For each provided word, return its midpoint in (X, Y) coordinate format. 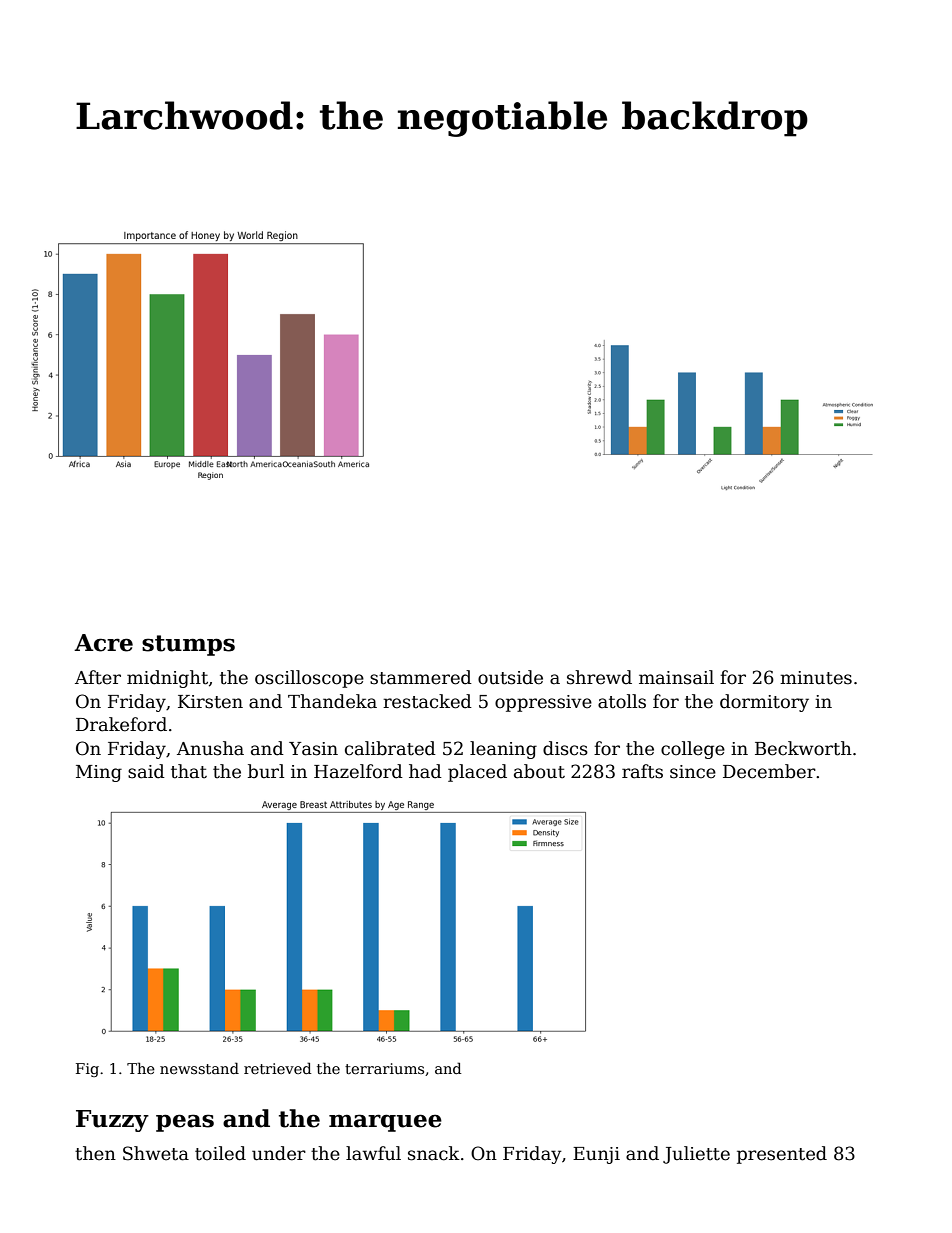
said (146, 771)
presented (782, 1155)
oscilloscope (309, 679)
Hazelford (358, 771)
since (693, 772)
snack (434, 1153)
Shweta (156, 1153)
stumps (188, 645)
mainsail (676, 677)
